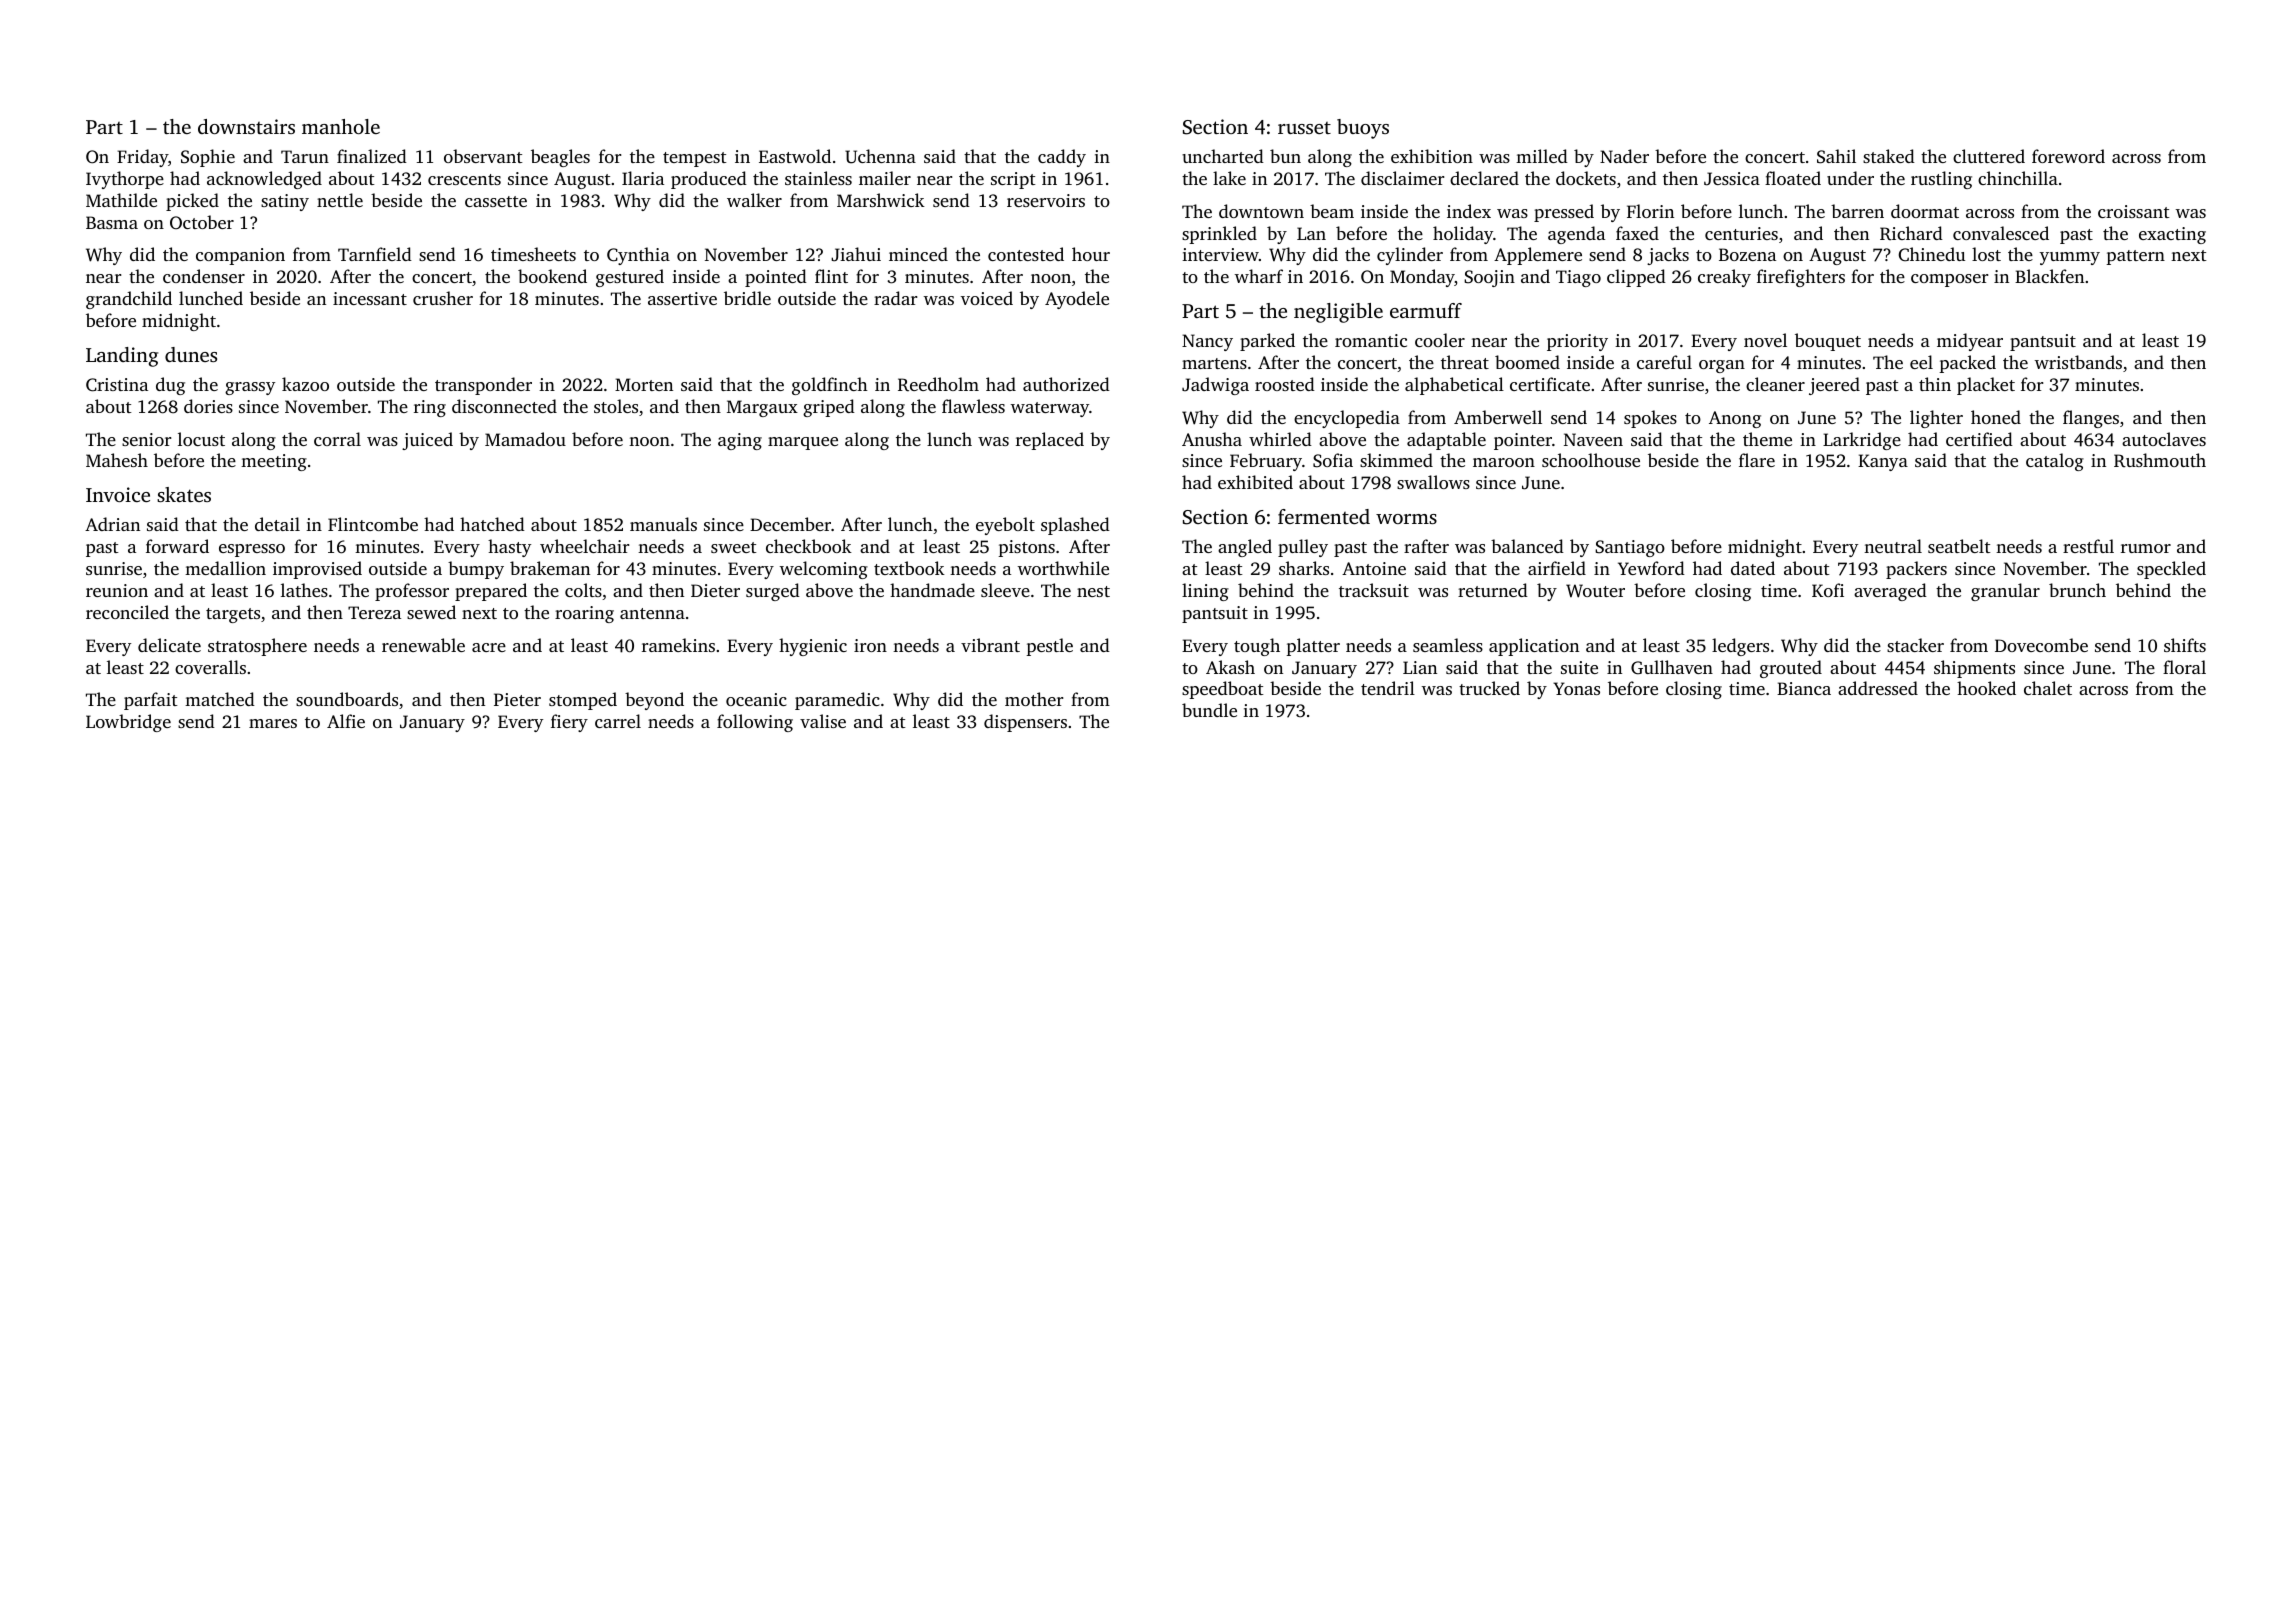 The height and width of the screenshot is (1620, 2292). What do you see at coordinates (2078, 362) in the screenshot?
I see `wristbands` at bounding box center [2078, 362].
